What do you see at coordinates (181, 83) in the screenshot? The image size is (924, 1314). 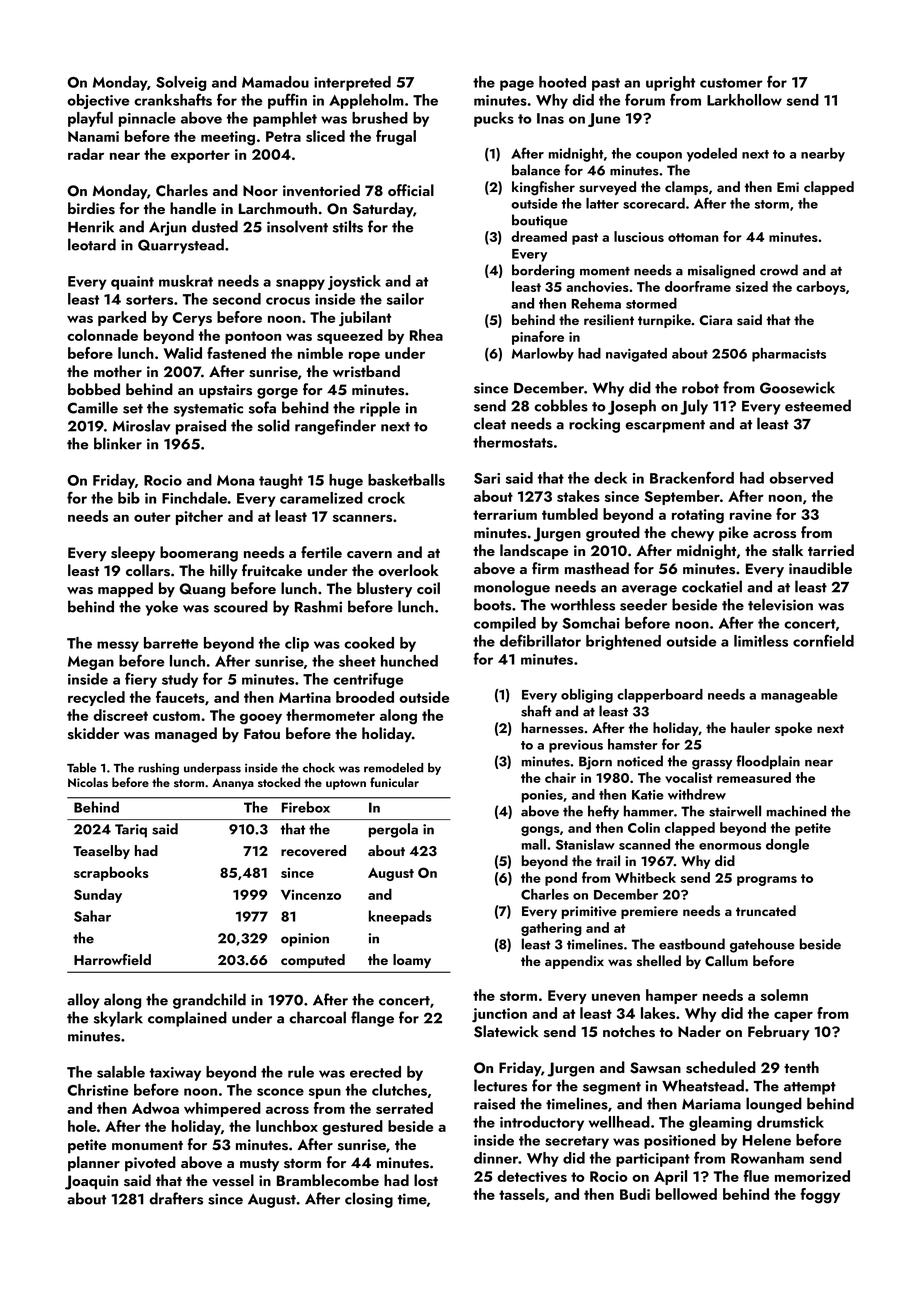 I see `Solveig` at bounding box center [181, 83].
